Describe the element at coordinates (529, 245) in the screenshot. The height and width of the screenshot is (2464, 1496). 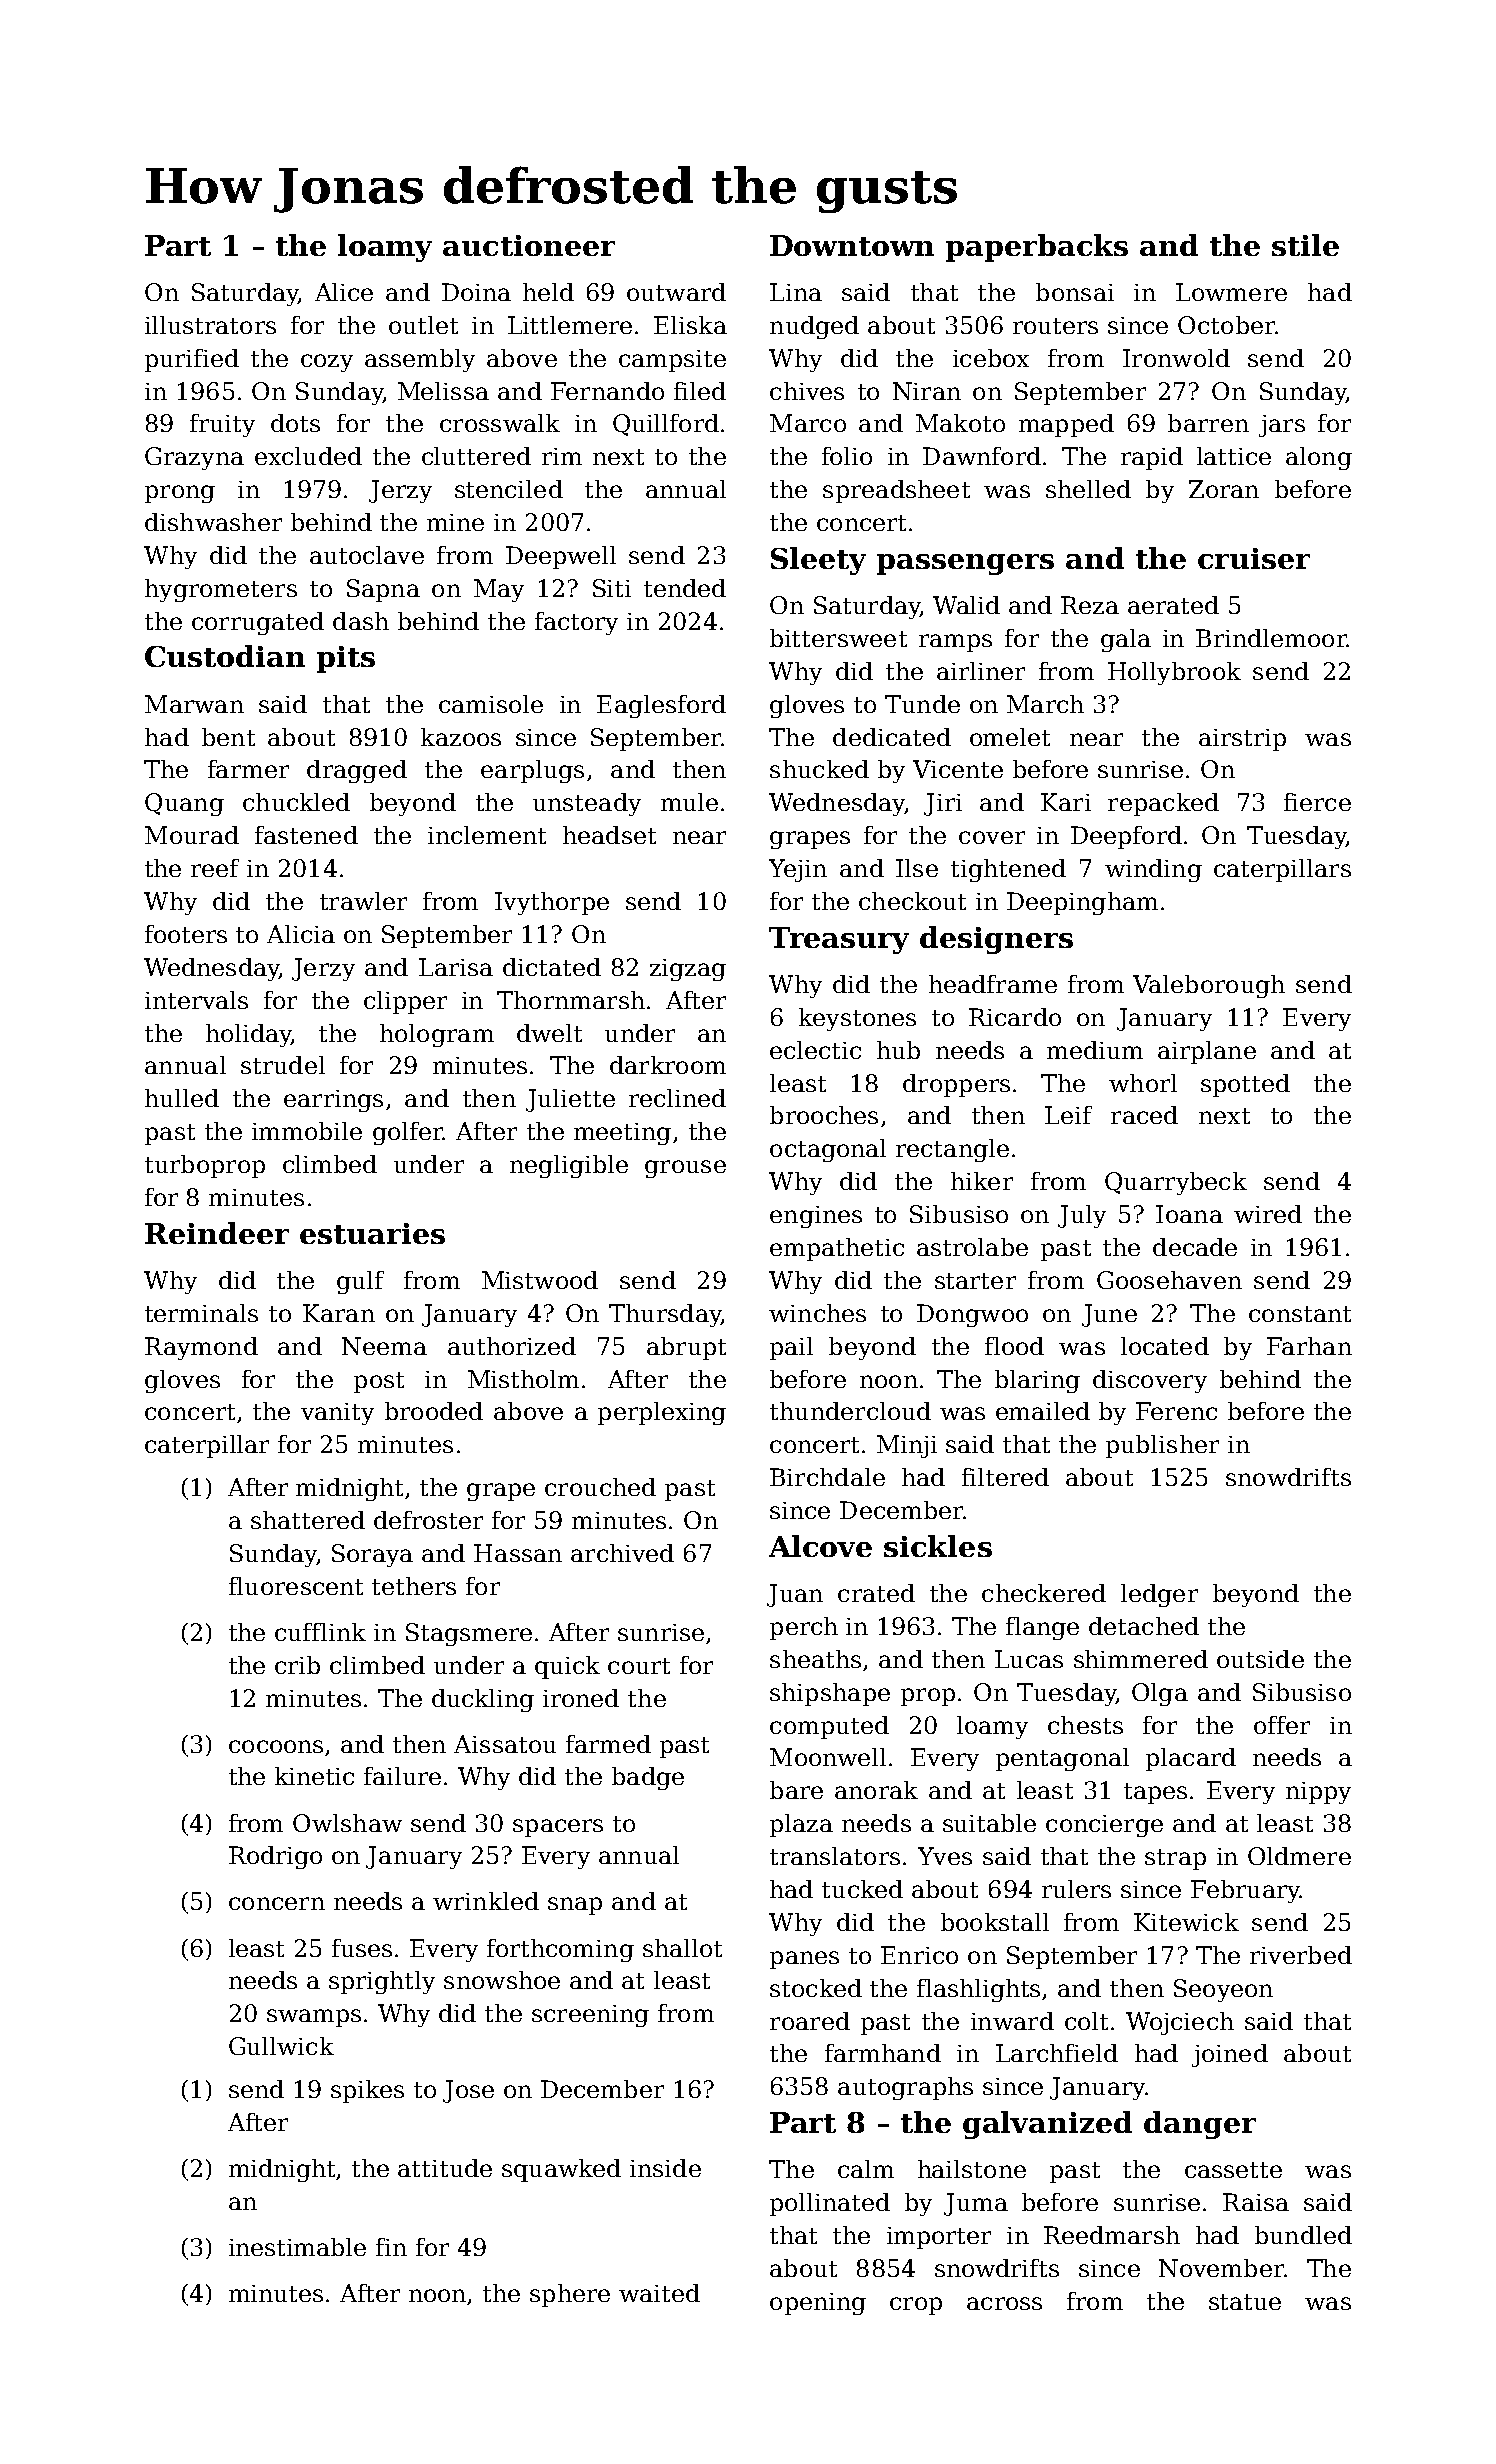
I see `auctioneer` at that location.
